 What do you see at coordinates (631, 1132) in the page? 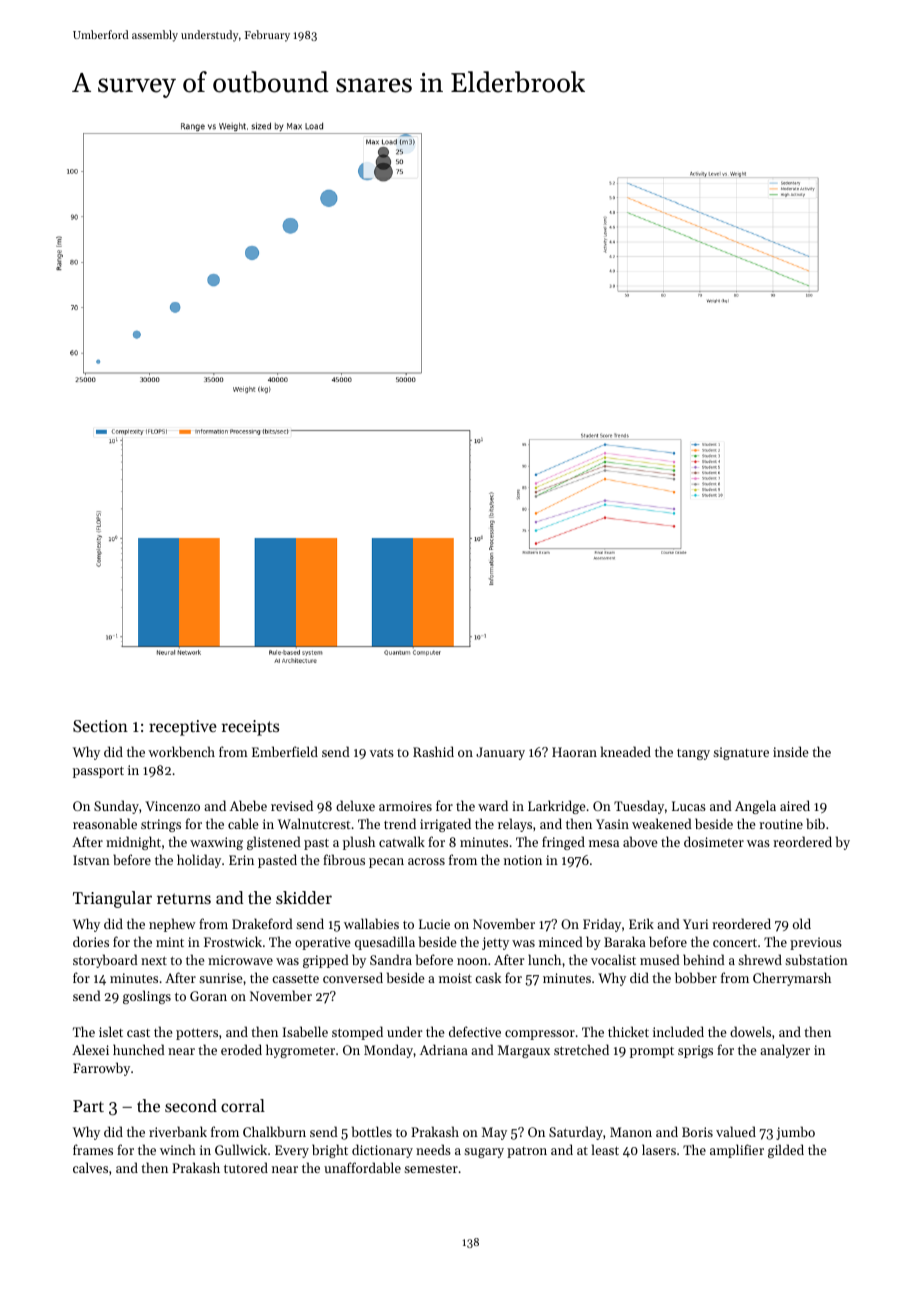
I see `Manon` at bounding box center [631, 1132].
